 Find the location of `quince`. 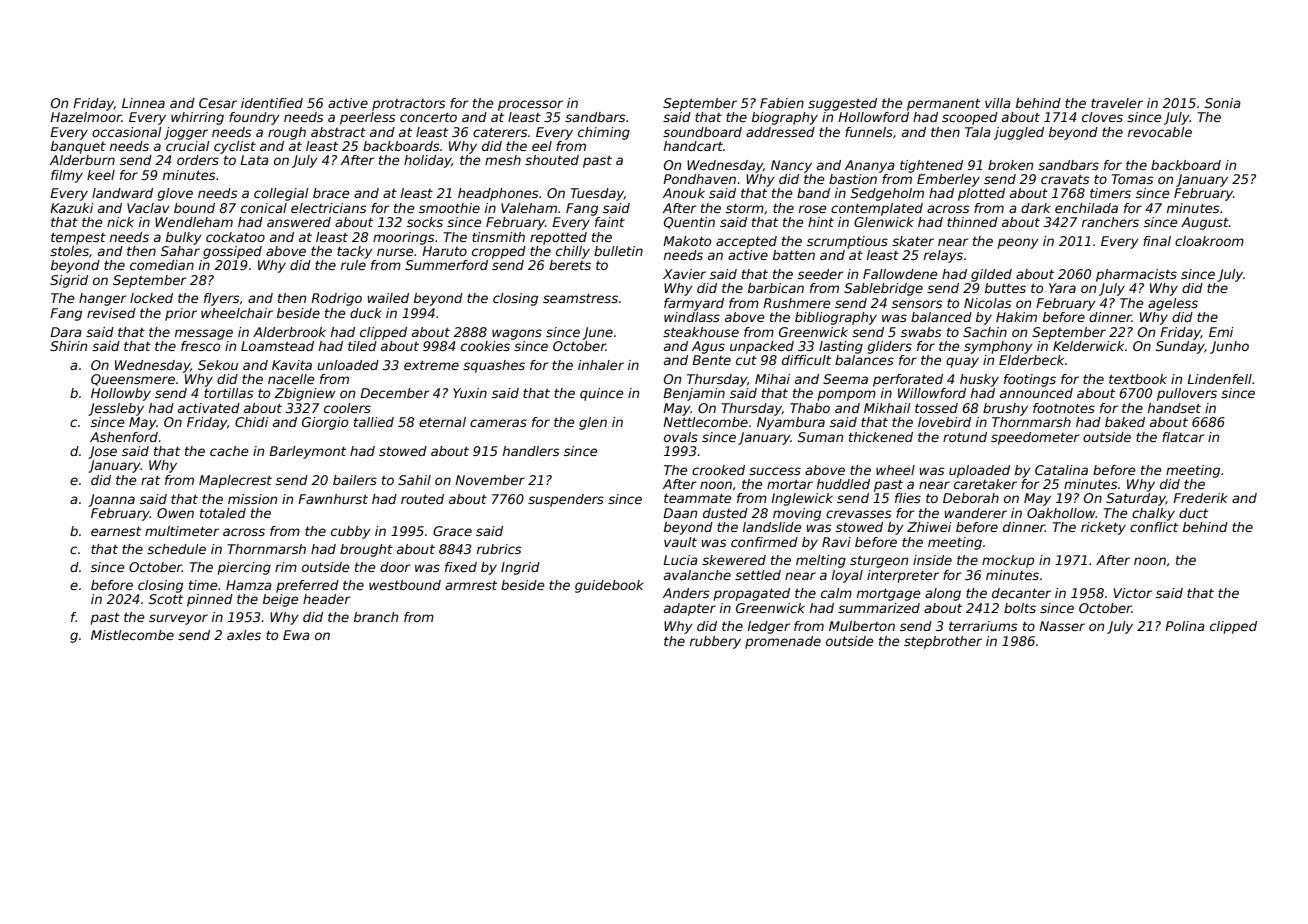

quince is located at coordinates (602, 394).
